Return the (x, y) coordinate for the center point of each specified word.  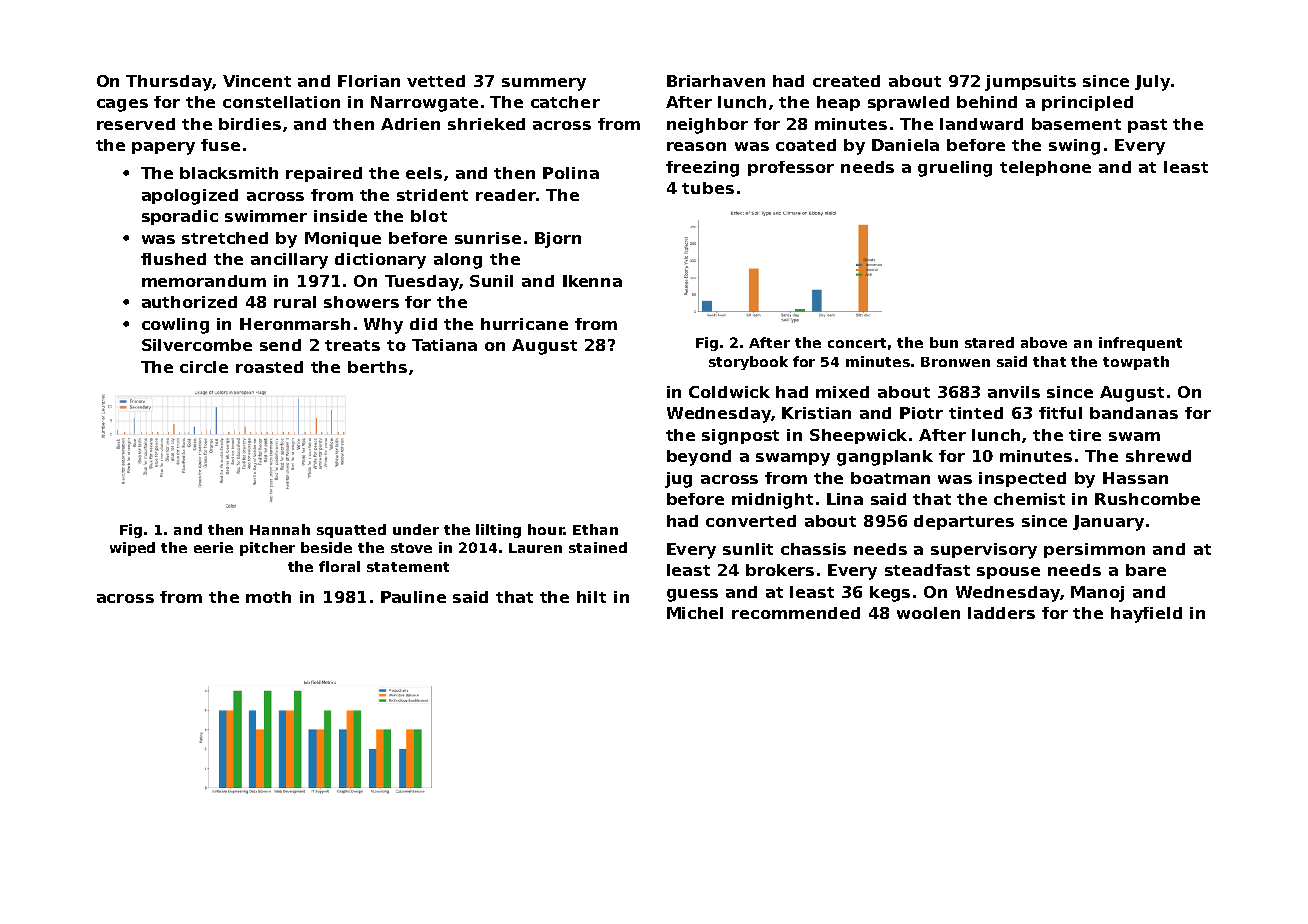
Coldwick (729, 392)
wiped (132, 549)
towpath (1136, 363)
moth (268, 597)
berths (377, 367)
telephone (1045, 168)
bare (1146, 570)
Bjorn (558, 240)
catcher (565, 102)
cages (122, 105)
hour (546, 529)
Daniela (905, 145)
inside (340, 216)
